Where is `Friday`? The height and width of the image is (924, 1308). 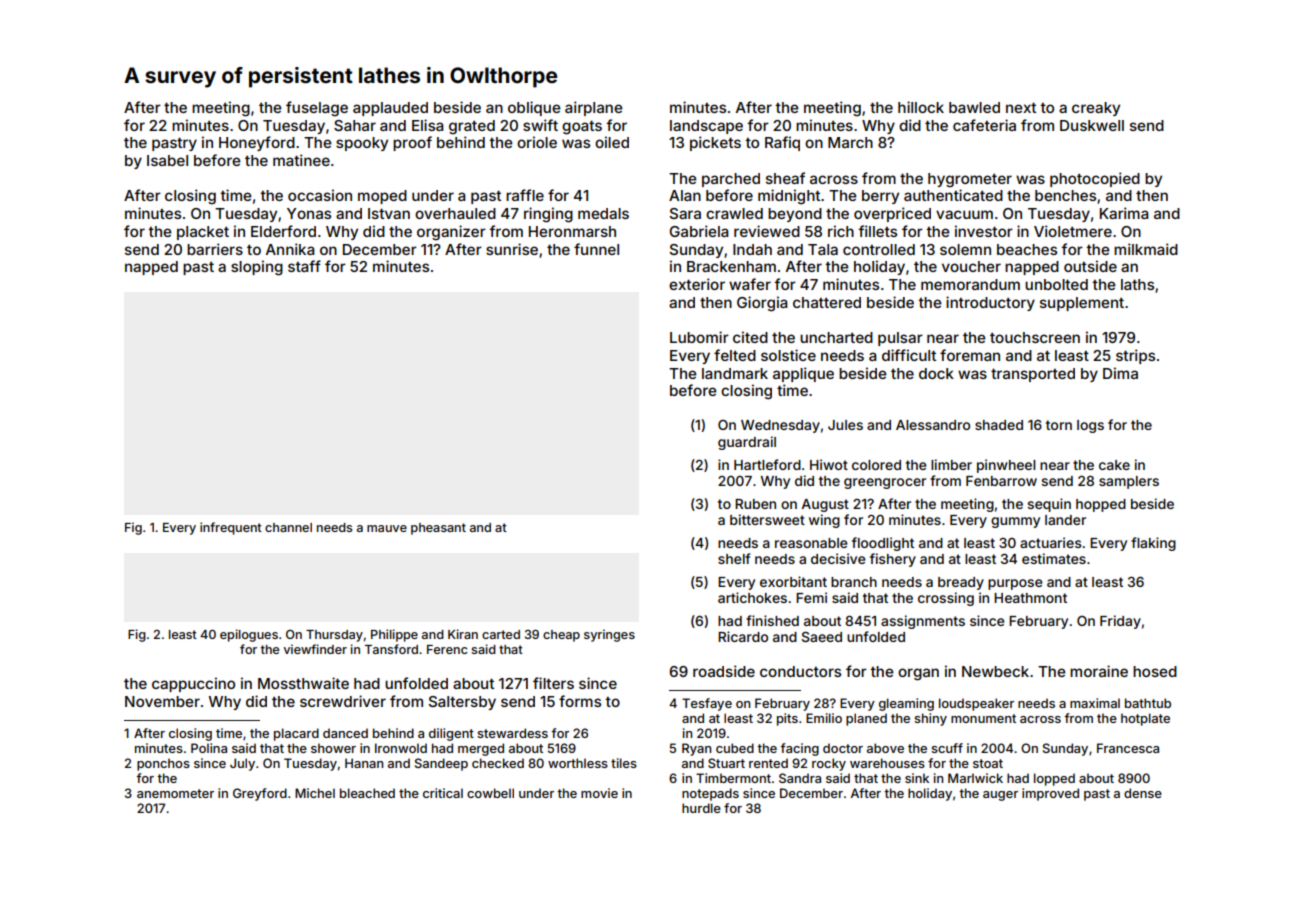 Friday is located at coordinates (1120, 622).
